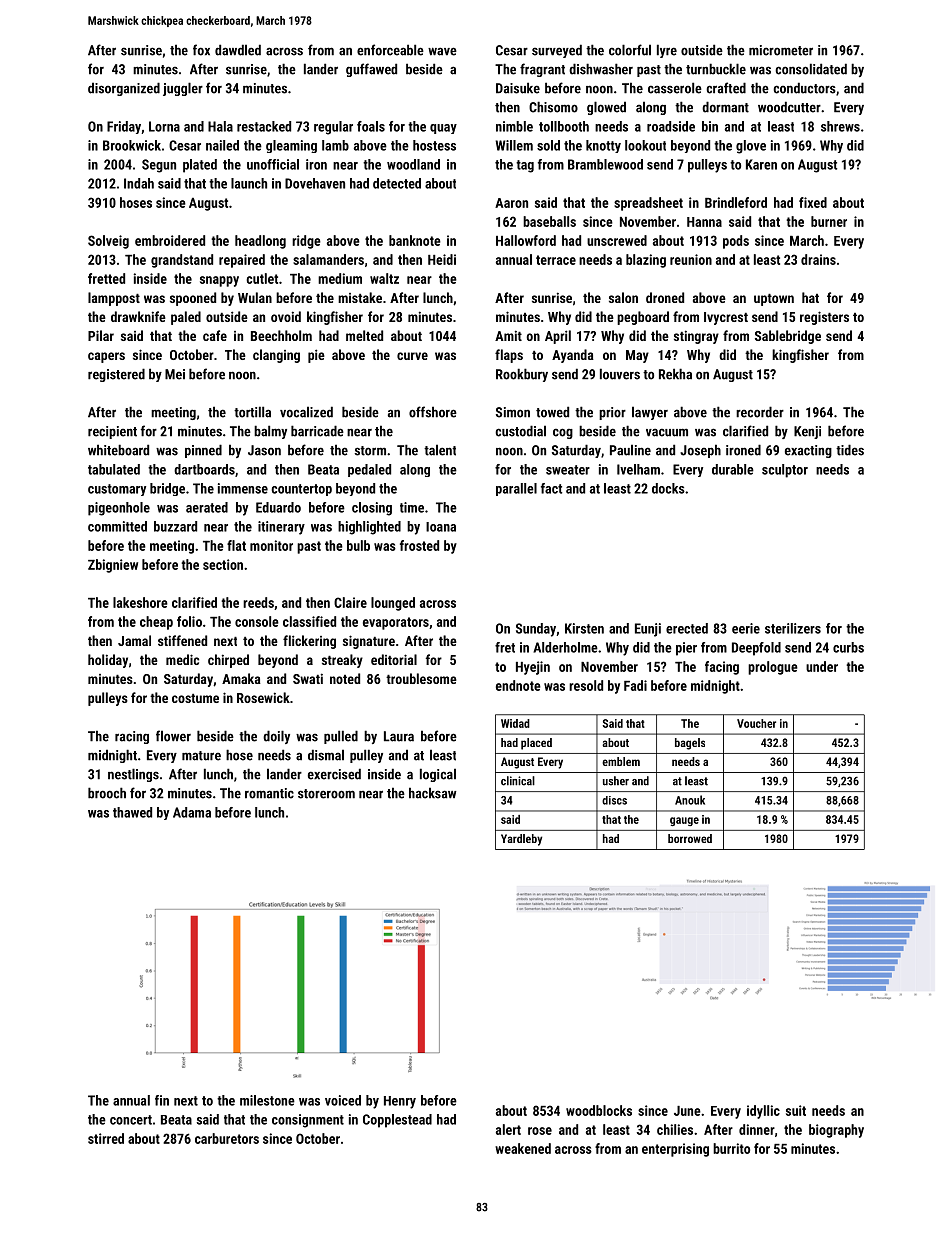  Describe the element at coordinates (521, 840) in the screenshot. I see `Yardleby` at that location.
